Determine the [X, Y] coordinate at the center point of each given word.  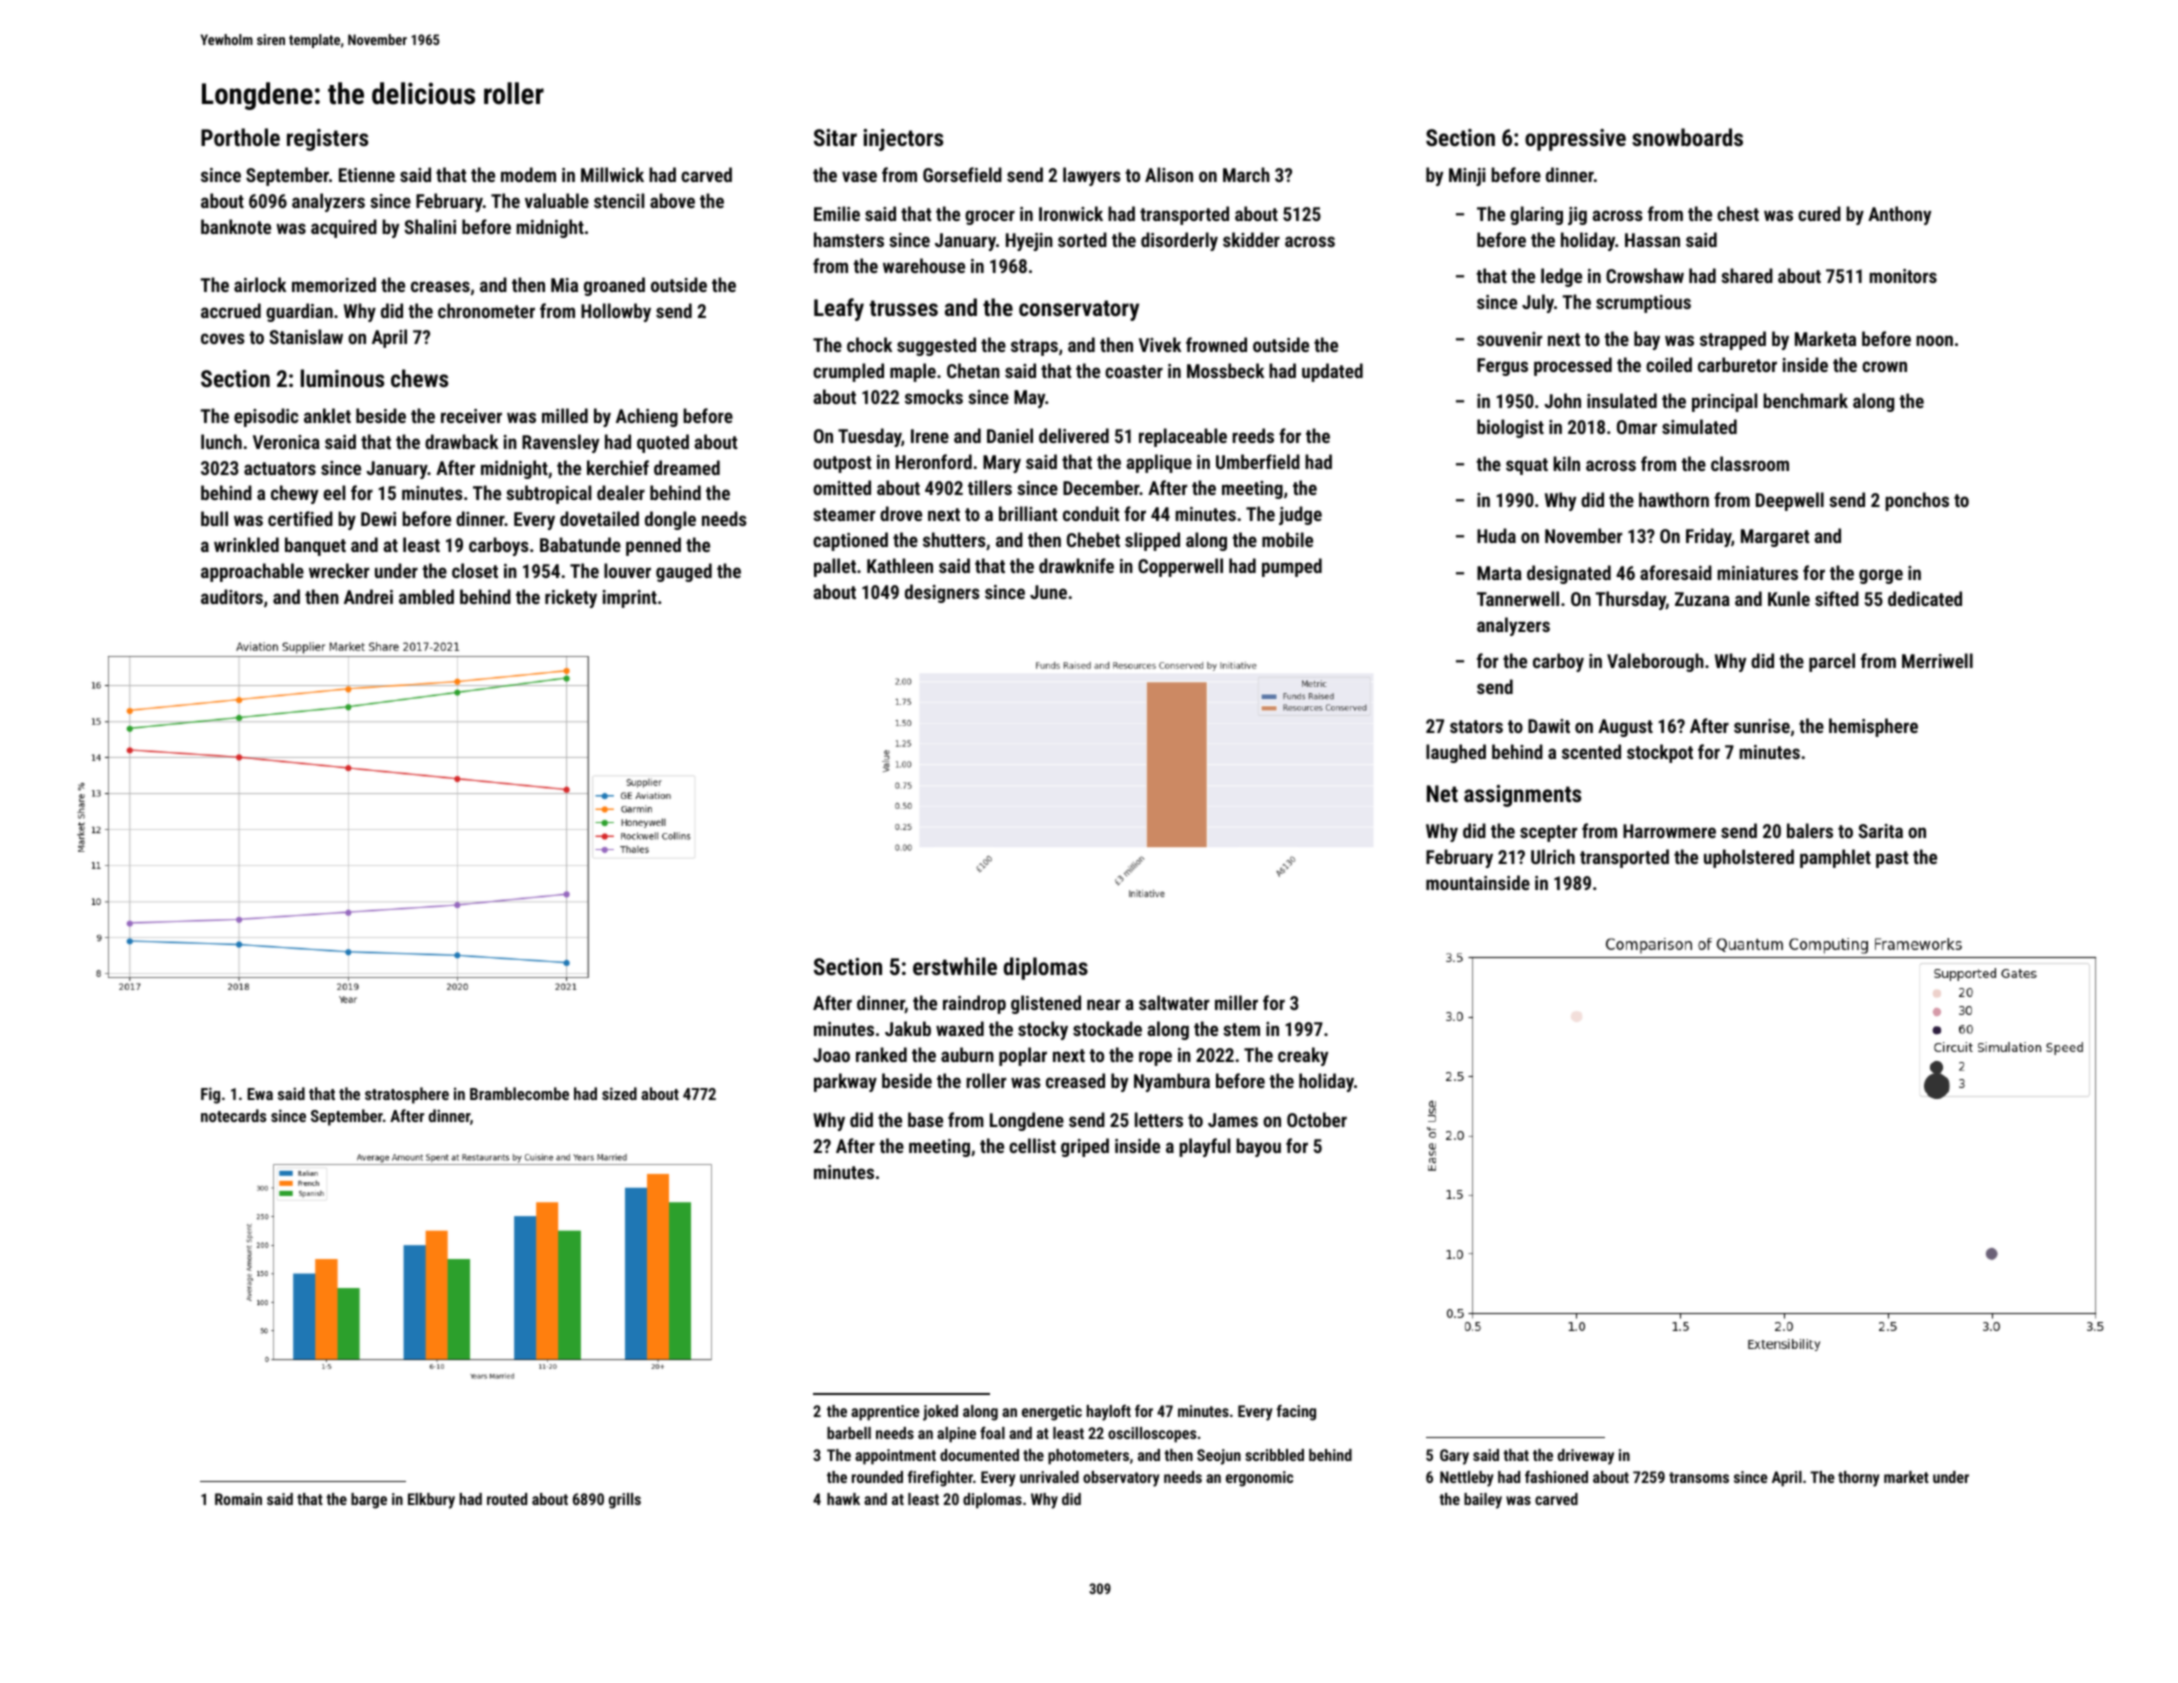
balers [1810, 830]
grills [625, 1501]
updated [1332, 372]
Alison [1169, 174]
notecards [233, 1115]
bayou [1258, 1147]
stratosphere [407, 1095]
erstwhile [955, 966]
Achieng [647, 417]
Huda [1496, 535]
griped [1085, 1147]
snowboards [1687, 137]
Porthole [240, 137]
